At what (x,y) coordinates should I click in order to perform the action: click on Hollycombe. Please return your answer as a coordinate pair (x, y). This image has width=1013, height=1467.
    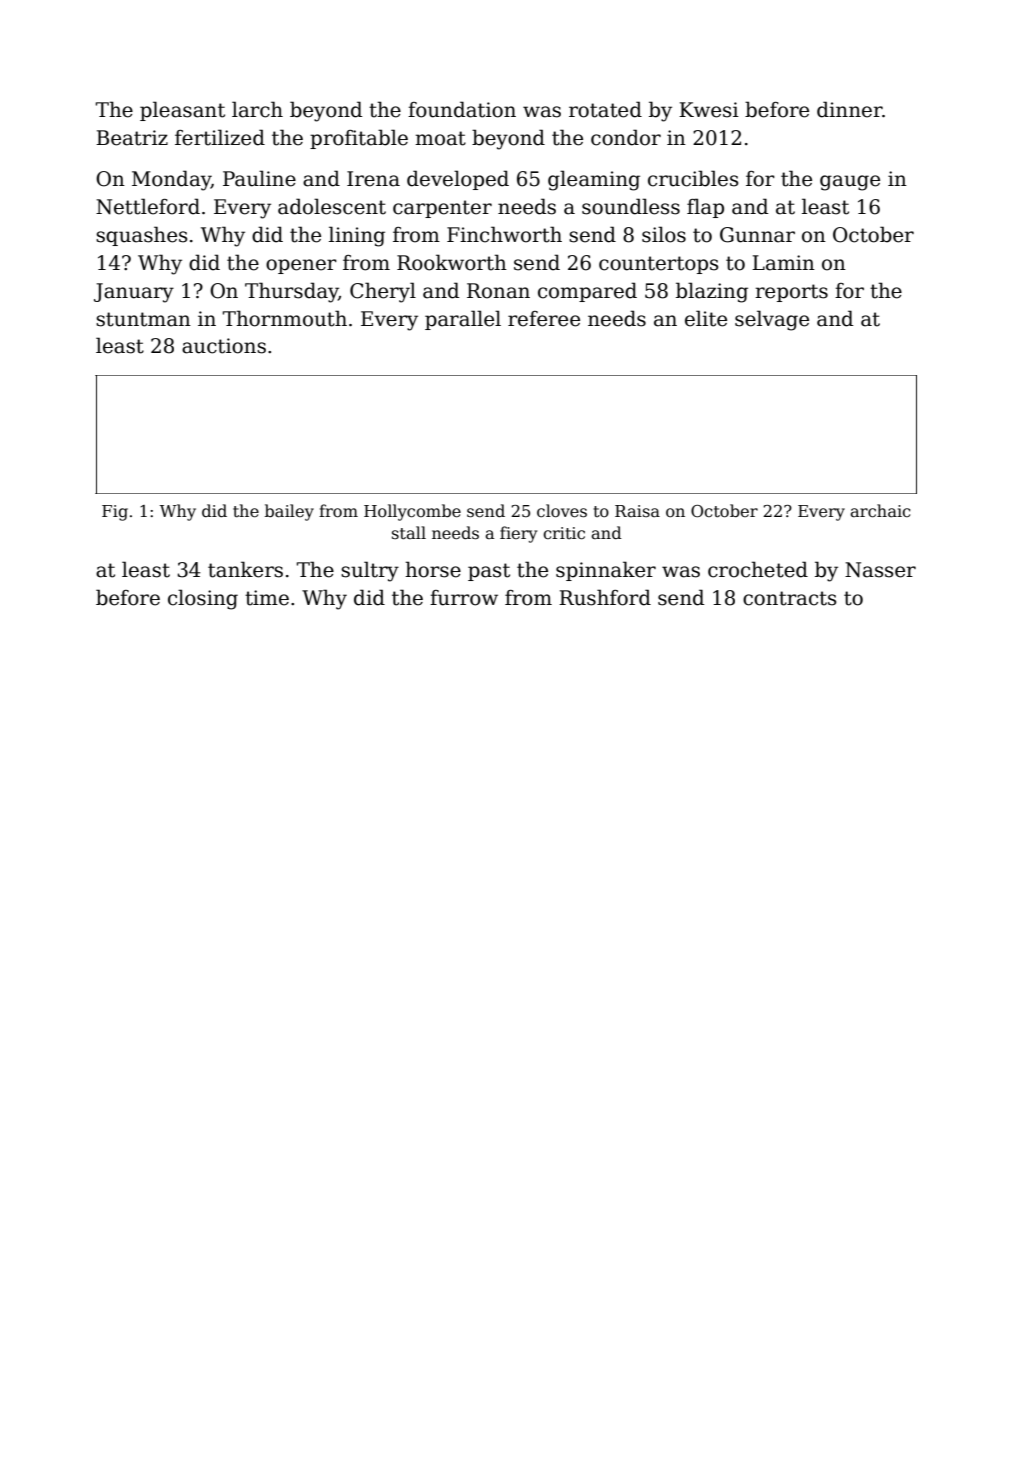
    Looking at the image, I should click on (412, 512).
